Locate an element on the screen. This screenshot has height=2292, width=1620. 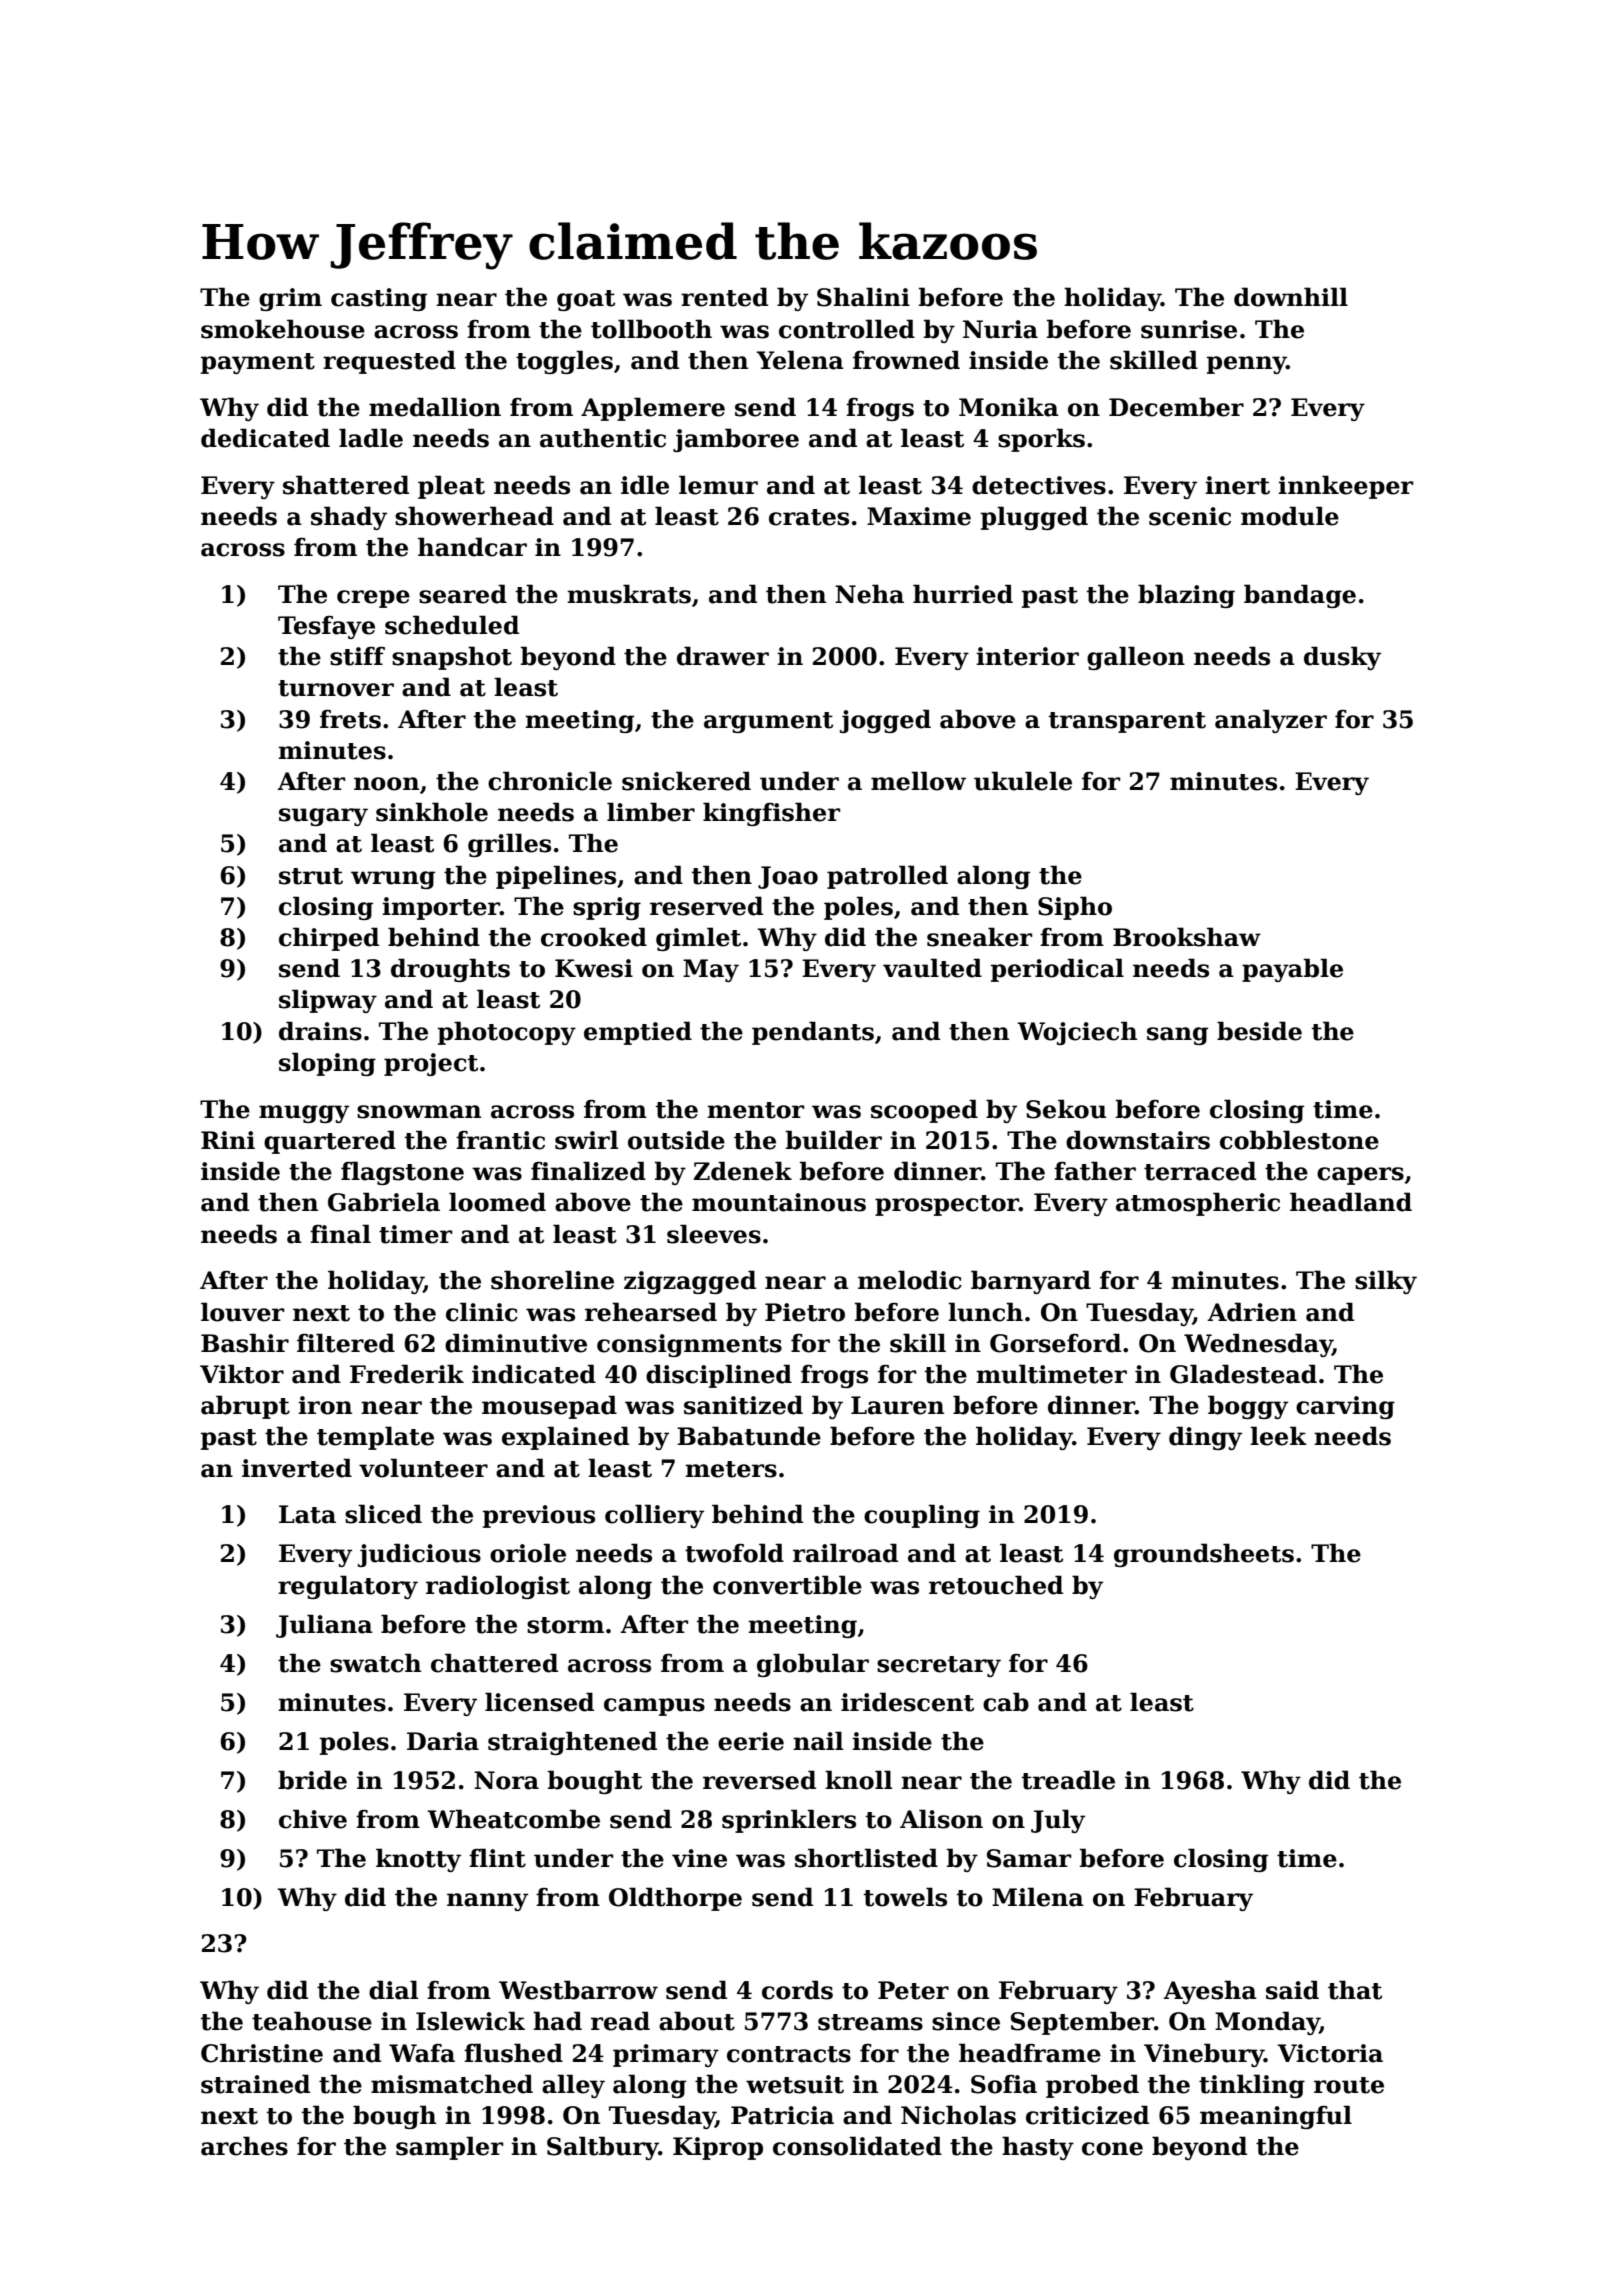
Kiprop is located at coordinates (718, 2148).
